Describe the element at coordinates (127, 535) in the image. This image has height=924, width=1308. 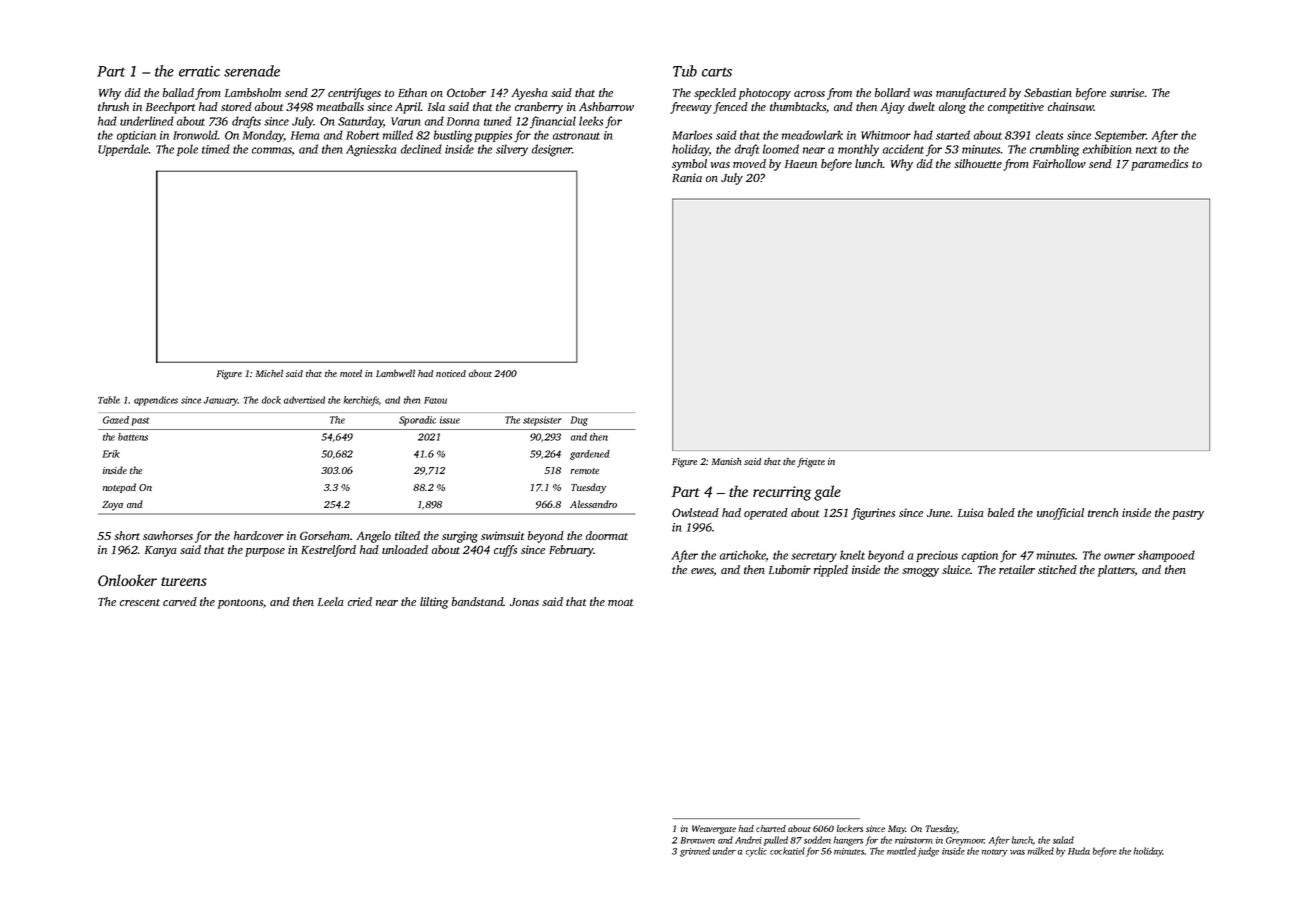
I see `short` at that location.
